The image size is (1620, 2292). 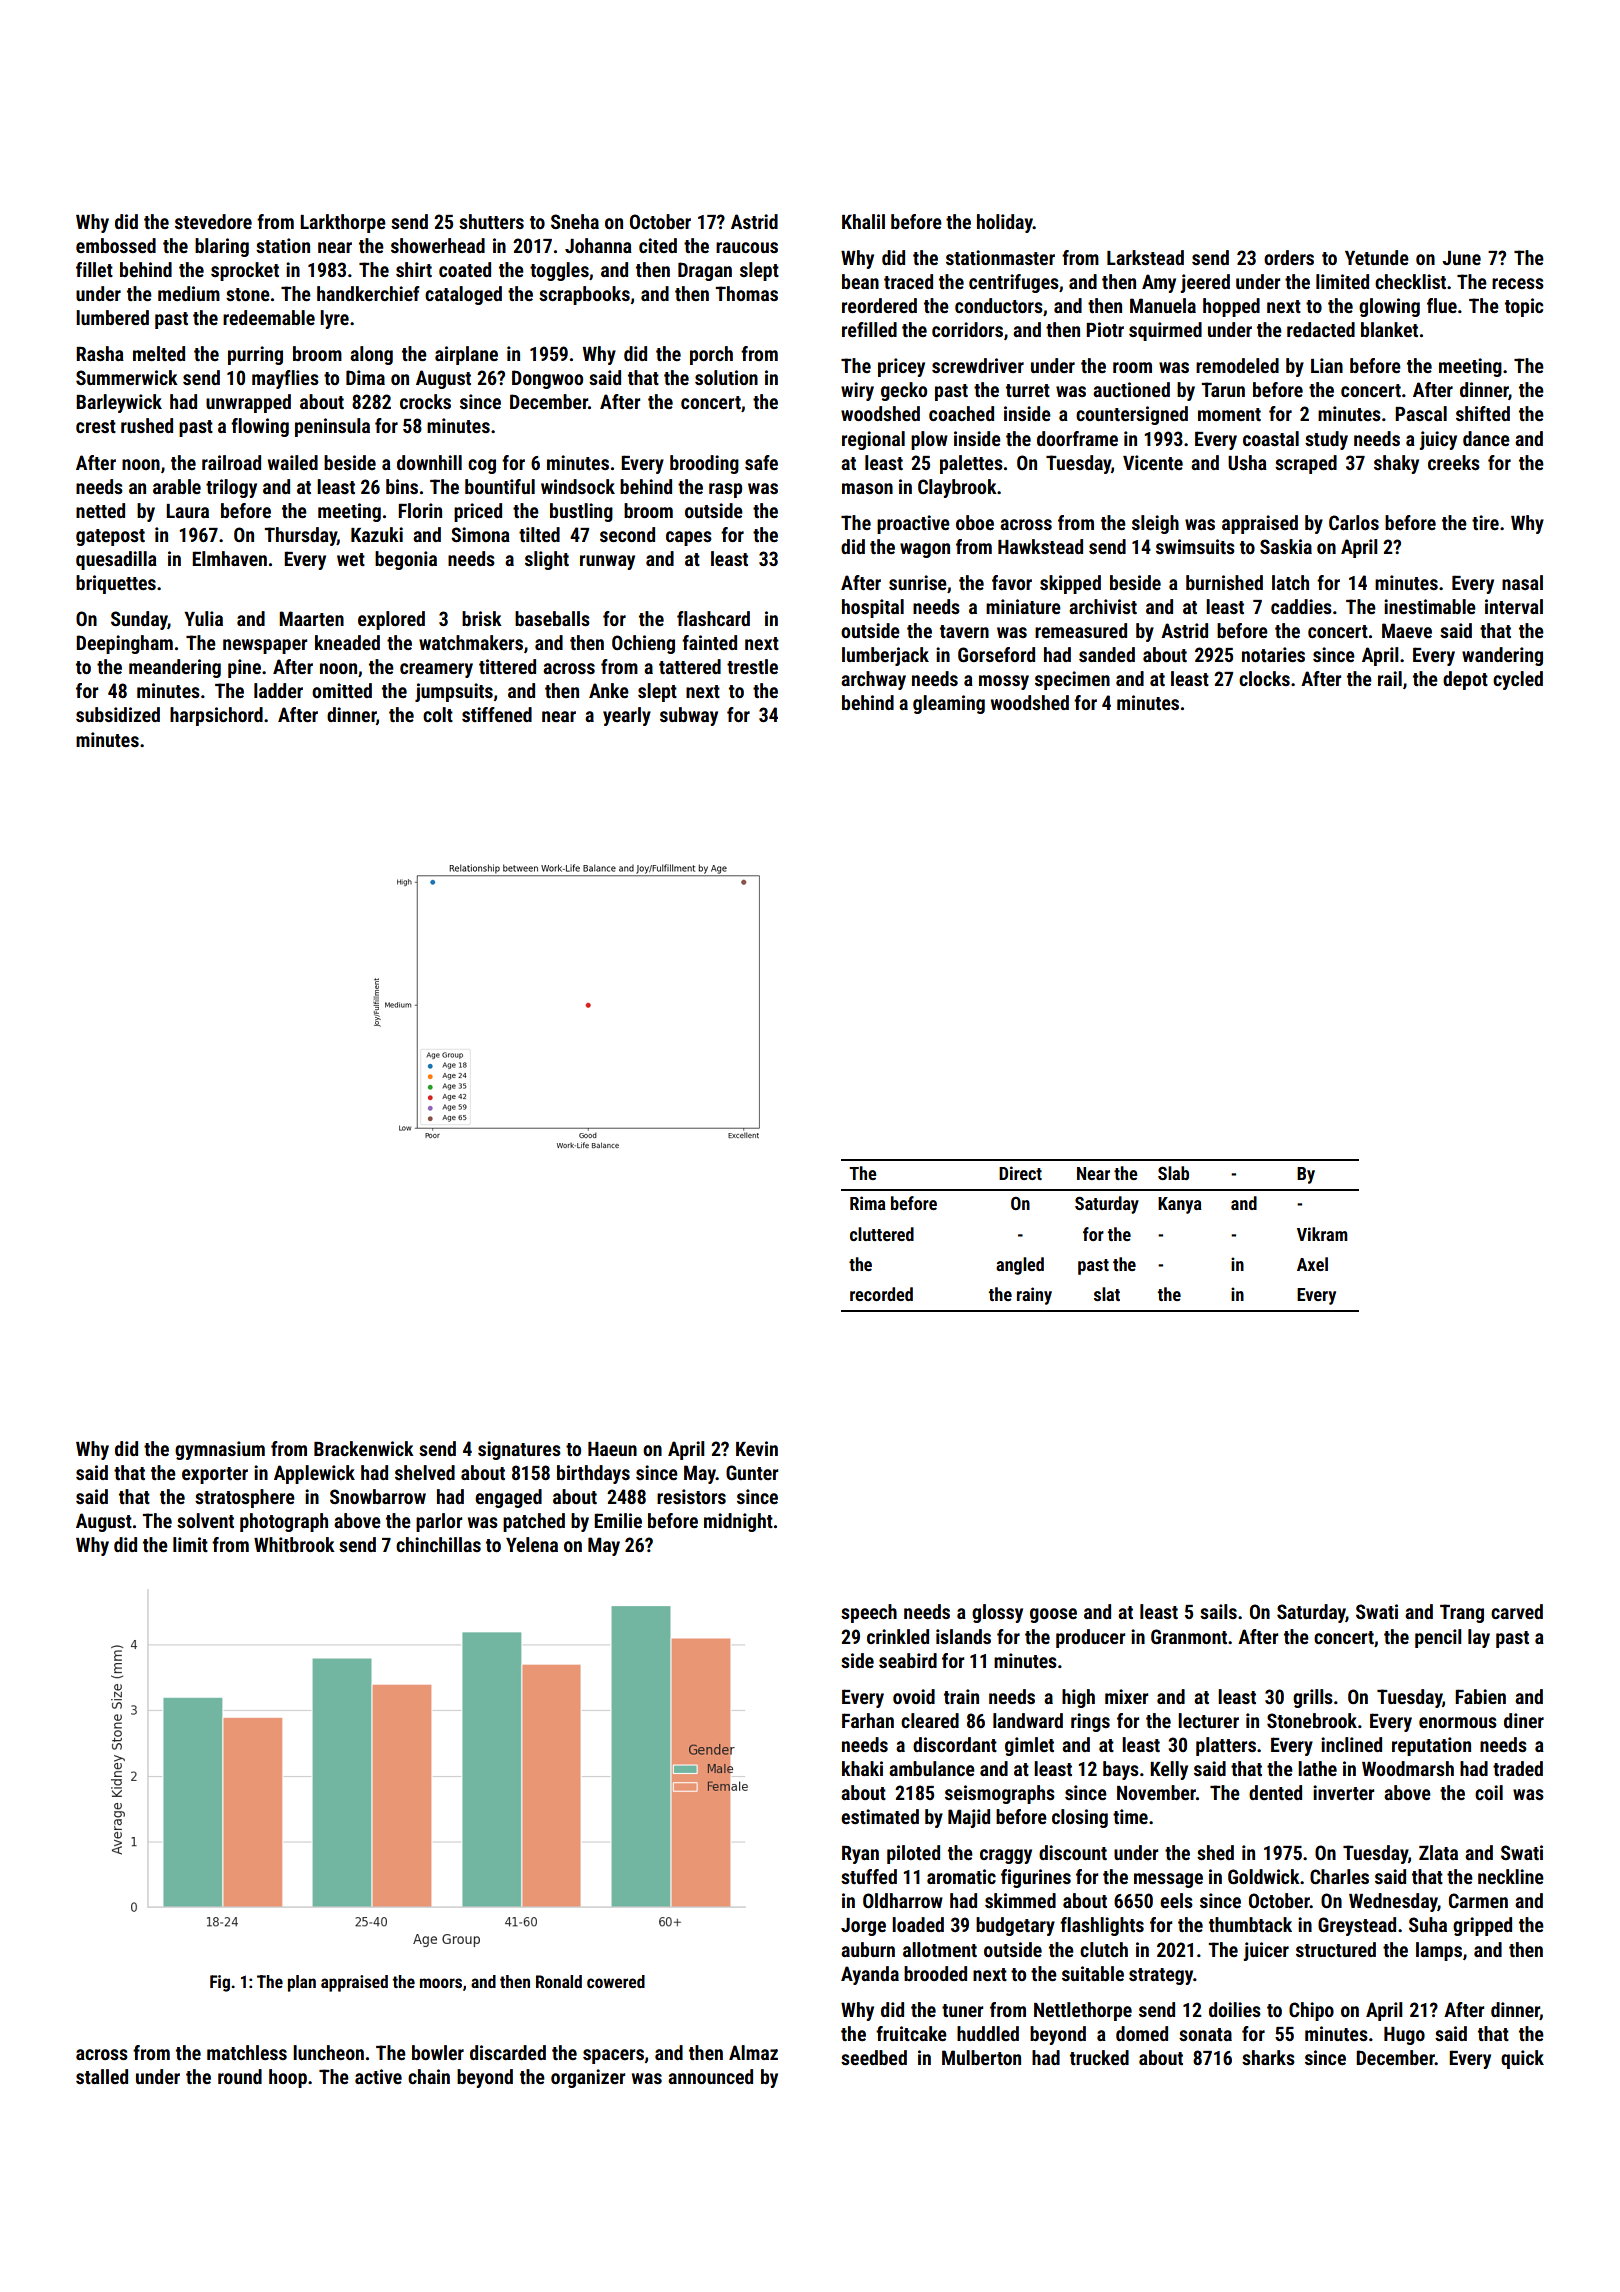 What do you see at coordinates (1107, 1294) in the screenshot?
I see `slat` at bounding box center [1107, 1294].
